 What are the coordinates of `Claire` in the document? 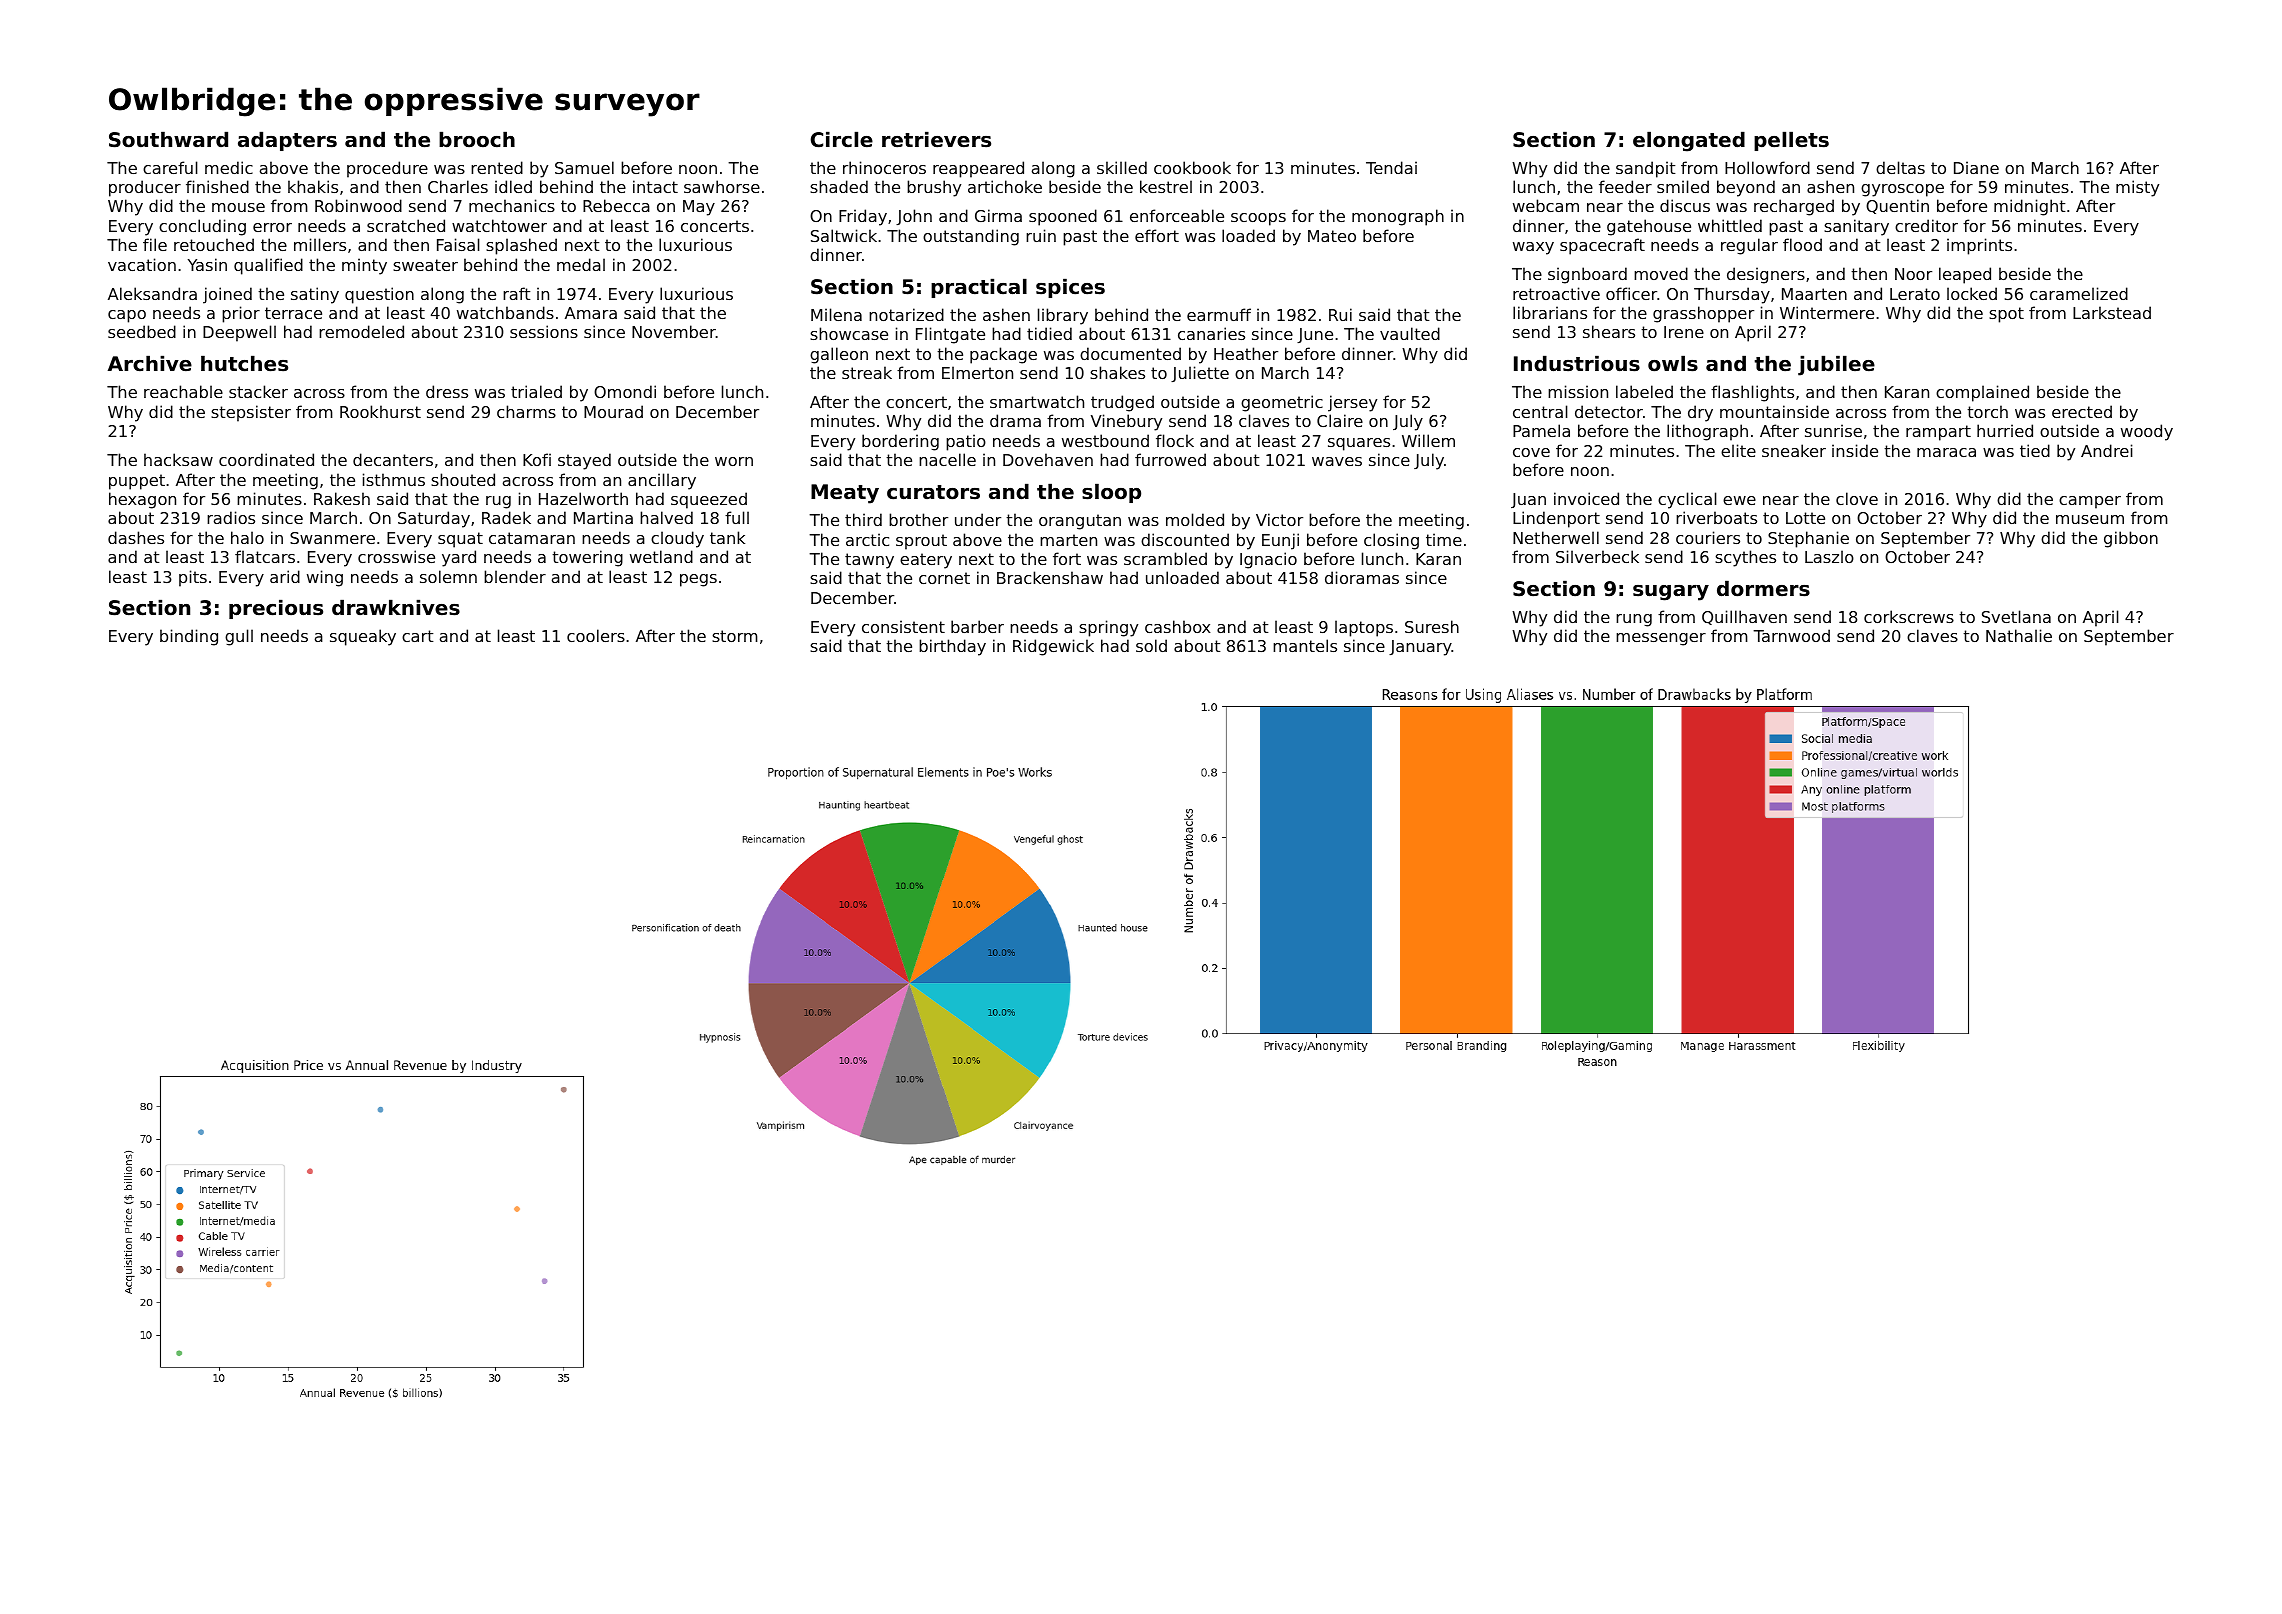 It's located at (1340, 420).
